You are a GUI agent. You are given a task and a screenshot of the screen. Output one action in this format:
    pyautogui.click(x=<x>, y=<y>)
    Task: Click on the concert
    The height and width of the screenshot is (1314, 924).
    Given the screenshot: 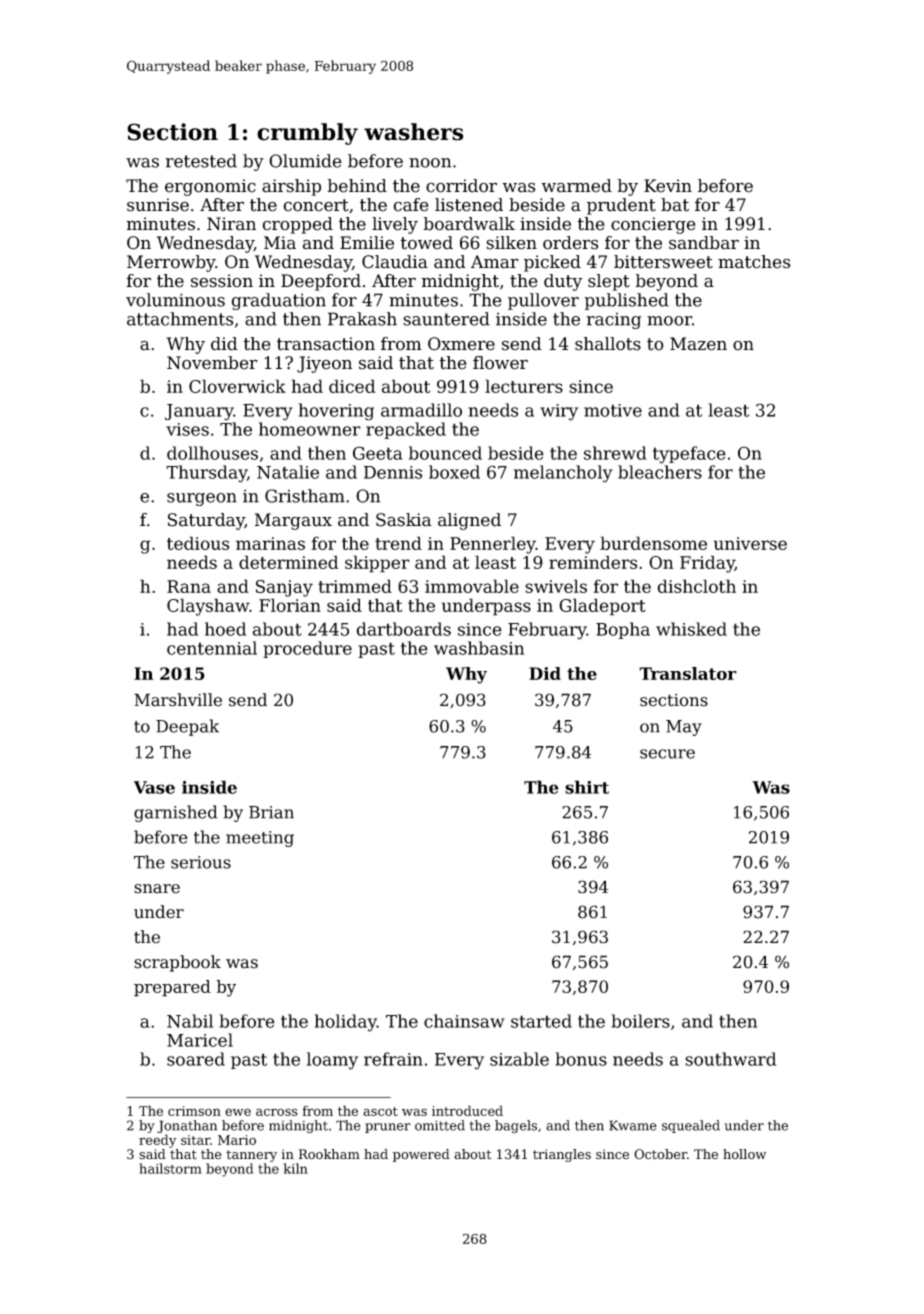 What is the action you would take?
    pyautogui.click(x=316, y=205)
